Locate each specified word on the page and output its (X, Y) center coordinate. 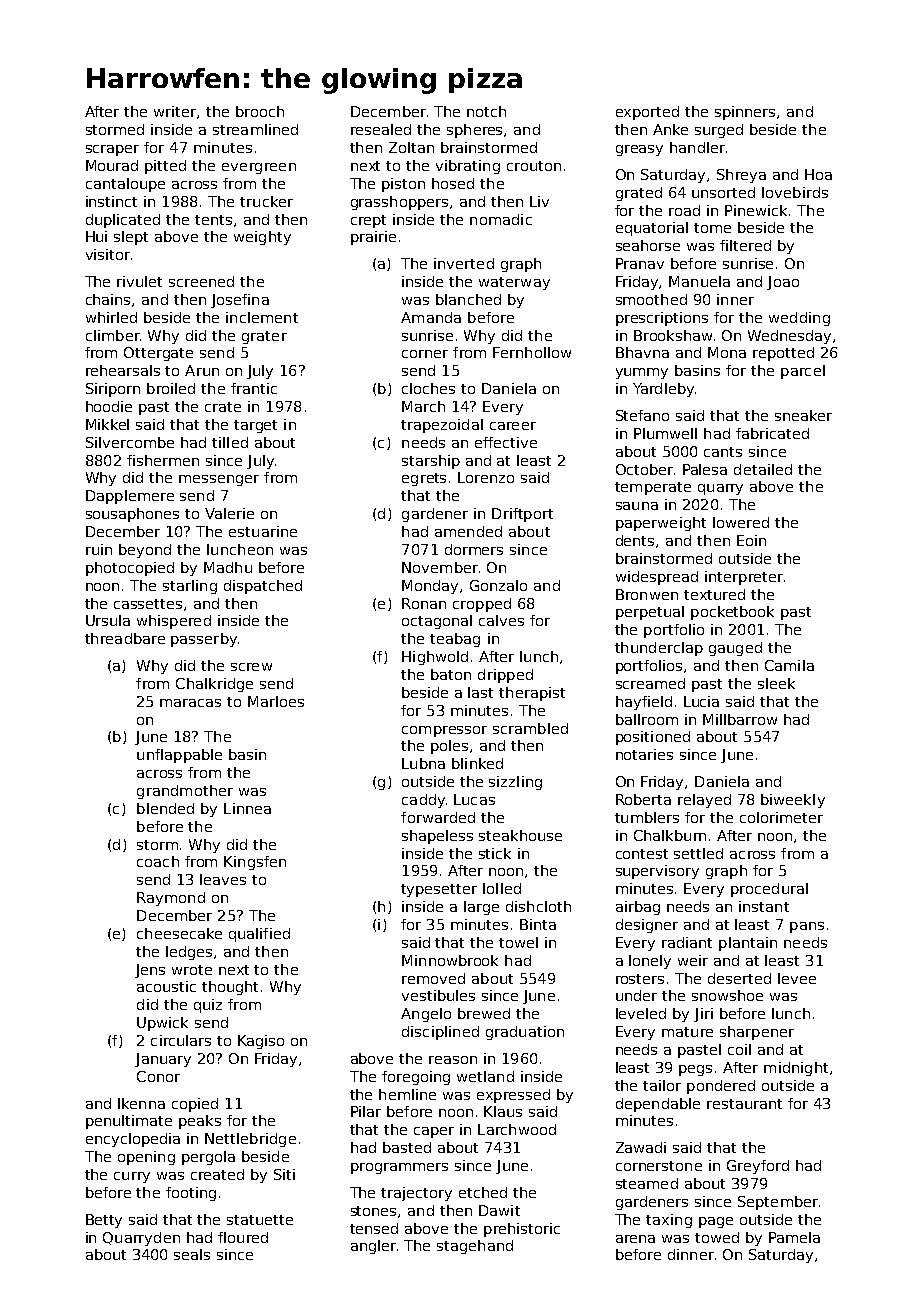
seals (192, 1254)
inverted (464, 263)
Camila (789, 665)
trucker (266, 201)
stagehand (475, 1247)
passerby (204, 640)
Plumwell (665, 433)
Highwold (435, 658)
